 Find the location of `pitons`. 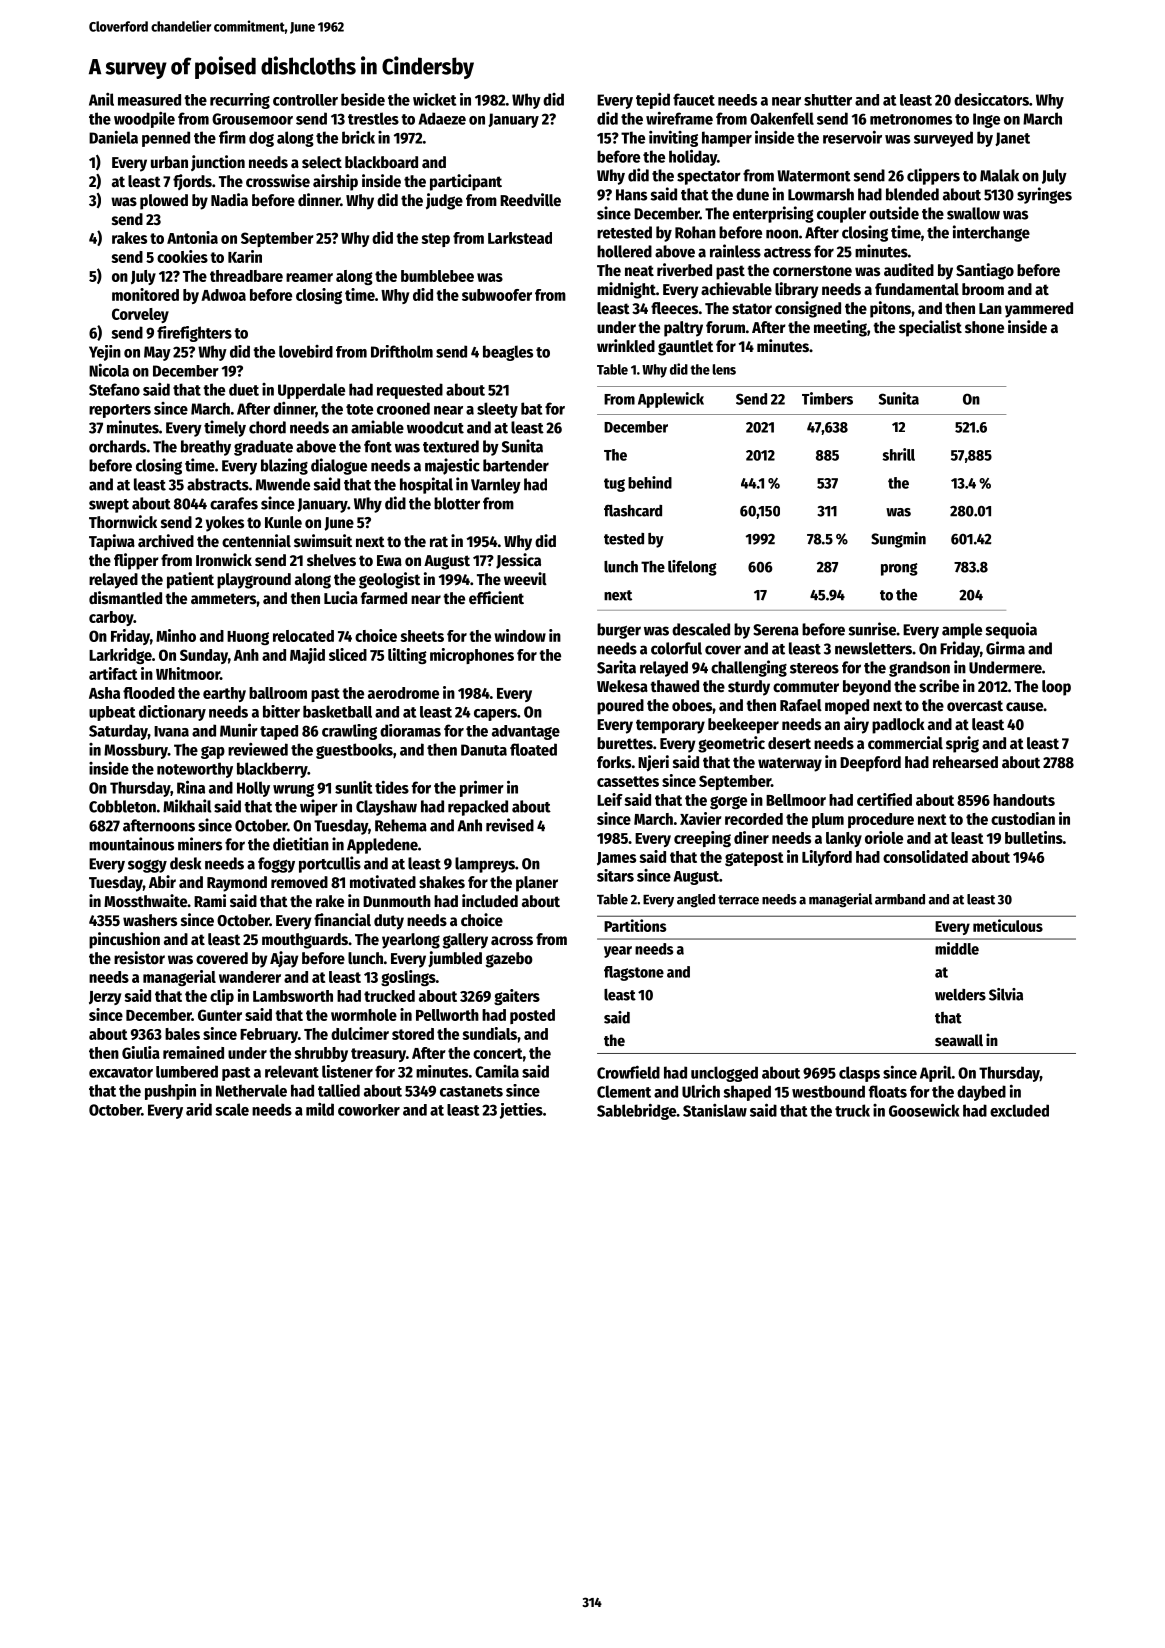

pitons is located at coordinates (890, 309).
